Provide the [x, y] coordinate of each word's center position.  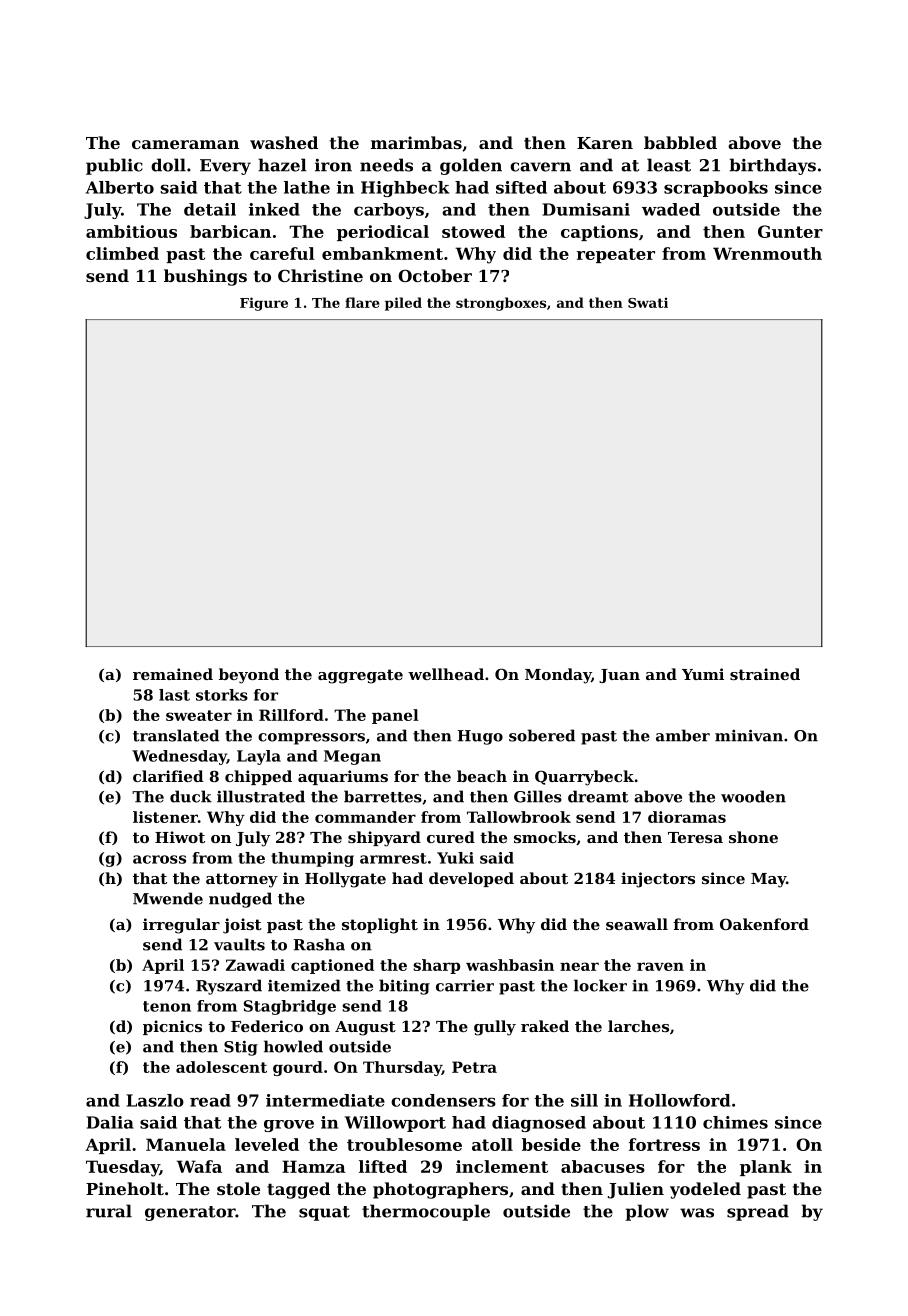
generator [190, 1213]
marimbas [416, 142]
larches [638, 1026]
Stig [241, 1048]
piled [403, 304]
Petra [474, 1067]
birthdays [772, 166]
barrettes [383, 796]
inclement [502, 1166]
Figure [264, 304]
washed [284, 142]
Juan [619, 676]
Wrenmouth [767, 253]
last [174, 695]
